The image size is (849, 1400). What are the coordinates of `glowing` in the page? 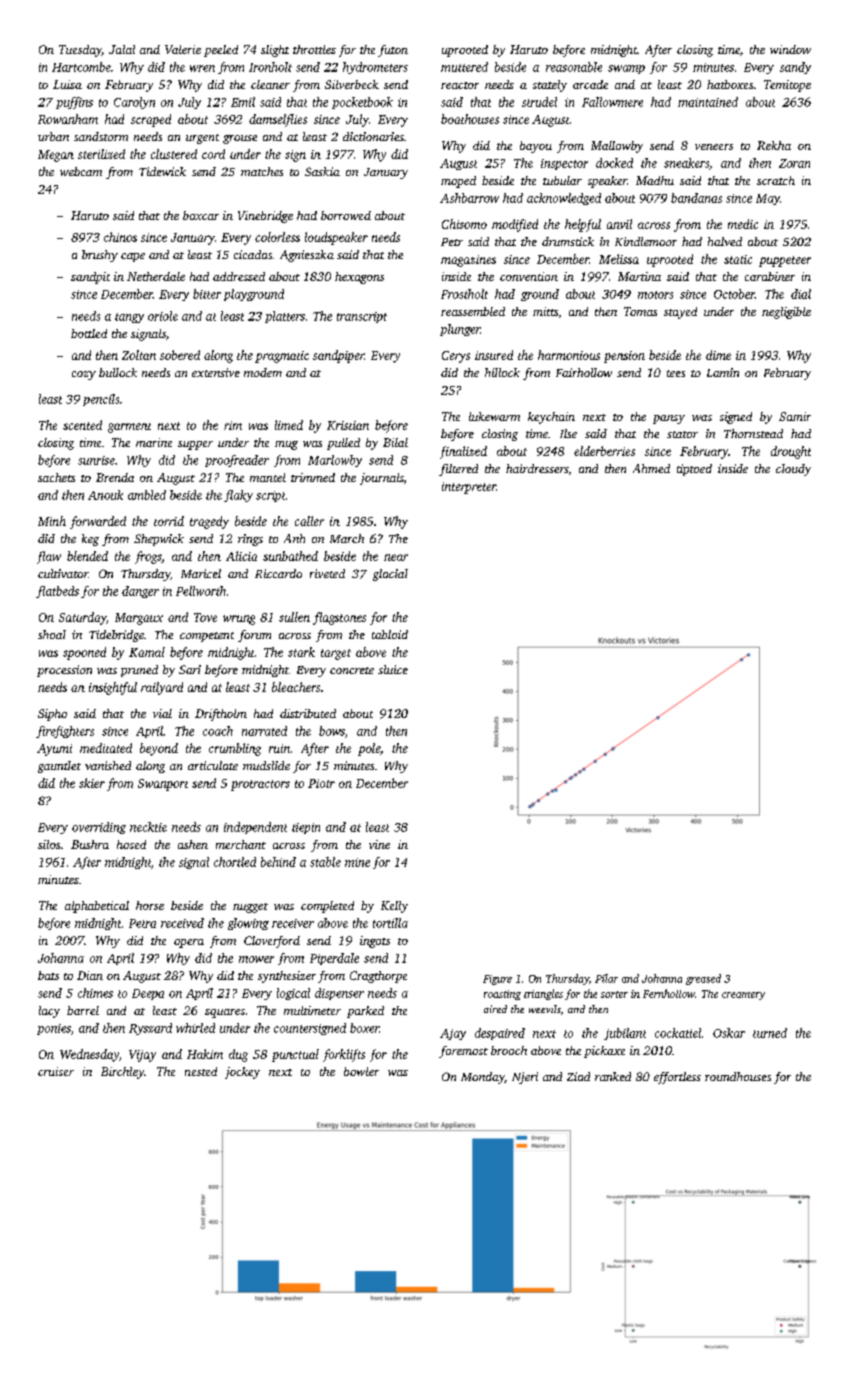 It's located at (248, 924).
